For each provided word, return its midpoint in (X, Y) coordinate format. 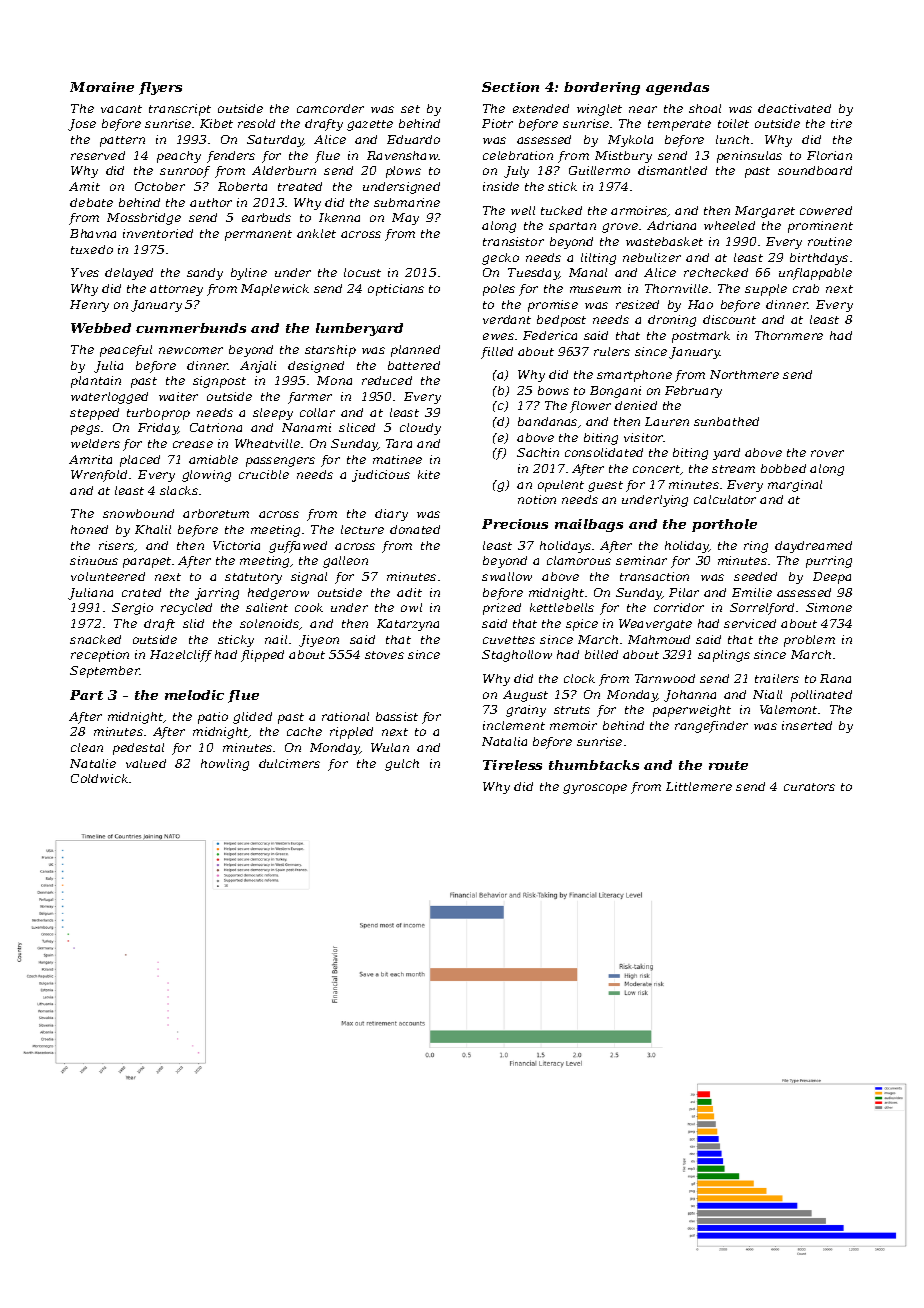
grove (620, 228)
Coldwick (99, 778)
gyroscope (595, 789)
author (211, 202)
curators (809, 787)
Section (510, 87)
